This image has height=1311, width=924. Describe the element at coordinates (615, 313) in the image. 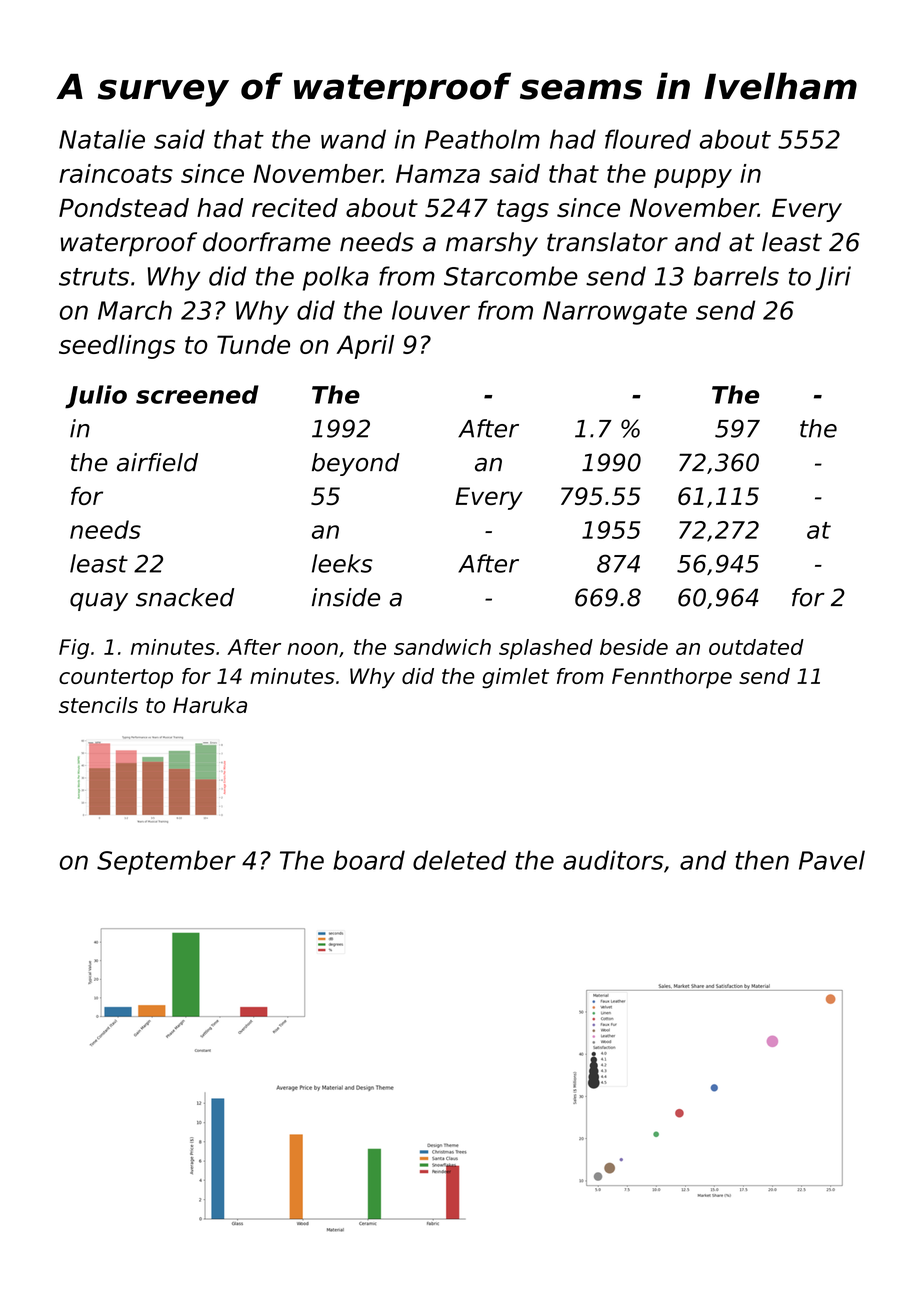

I see `Narrowgate` at that location.
